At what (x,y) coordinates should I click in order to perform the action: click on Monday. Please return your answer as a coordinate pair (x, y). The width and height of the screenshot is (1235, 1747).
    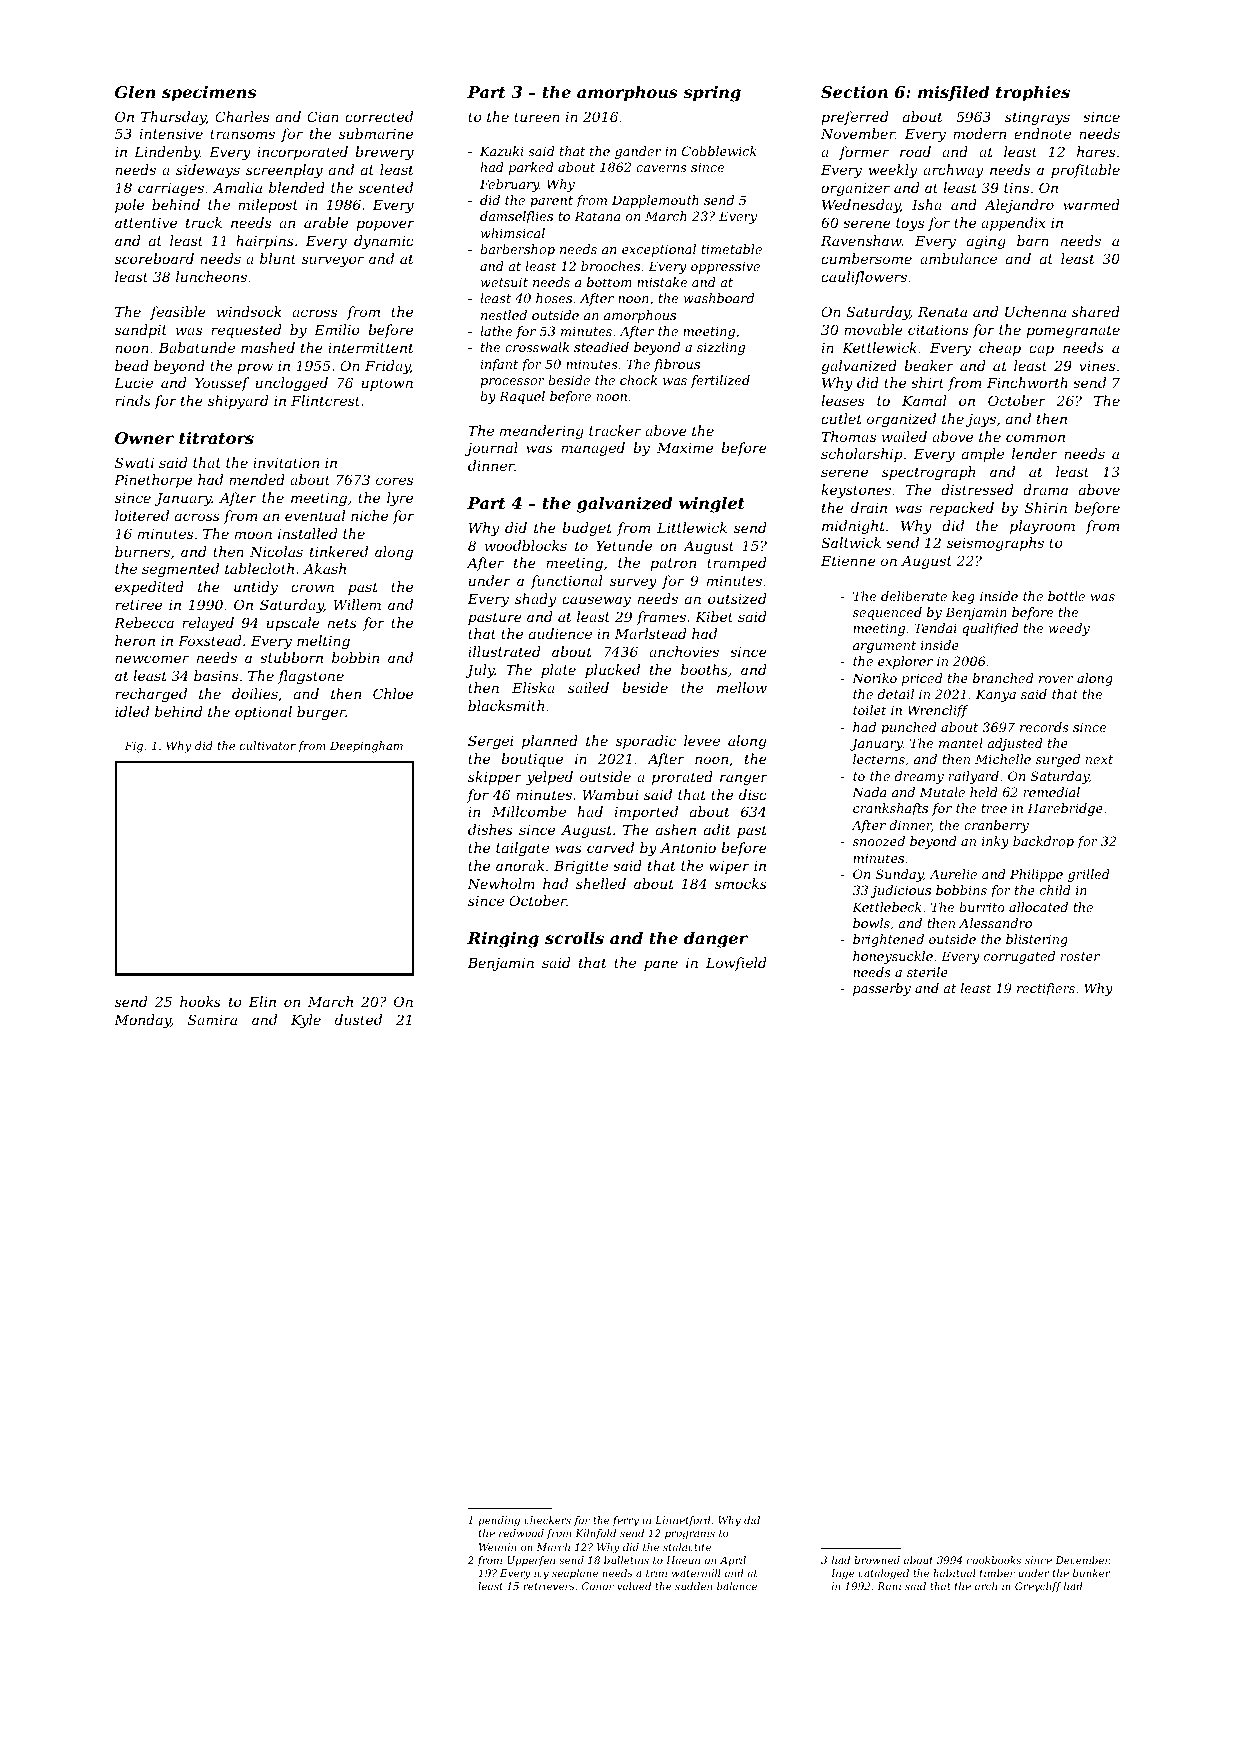
    Looking at the image, I should click on (142, 1021).
